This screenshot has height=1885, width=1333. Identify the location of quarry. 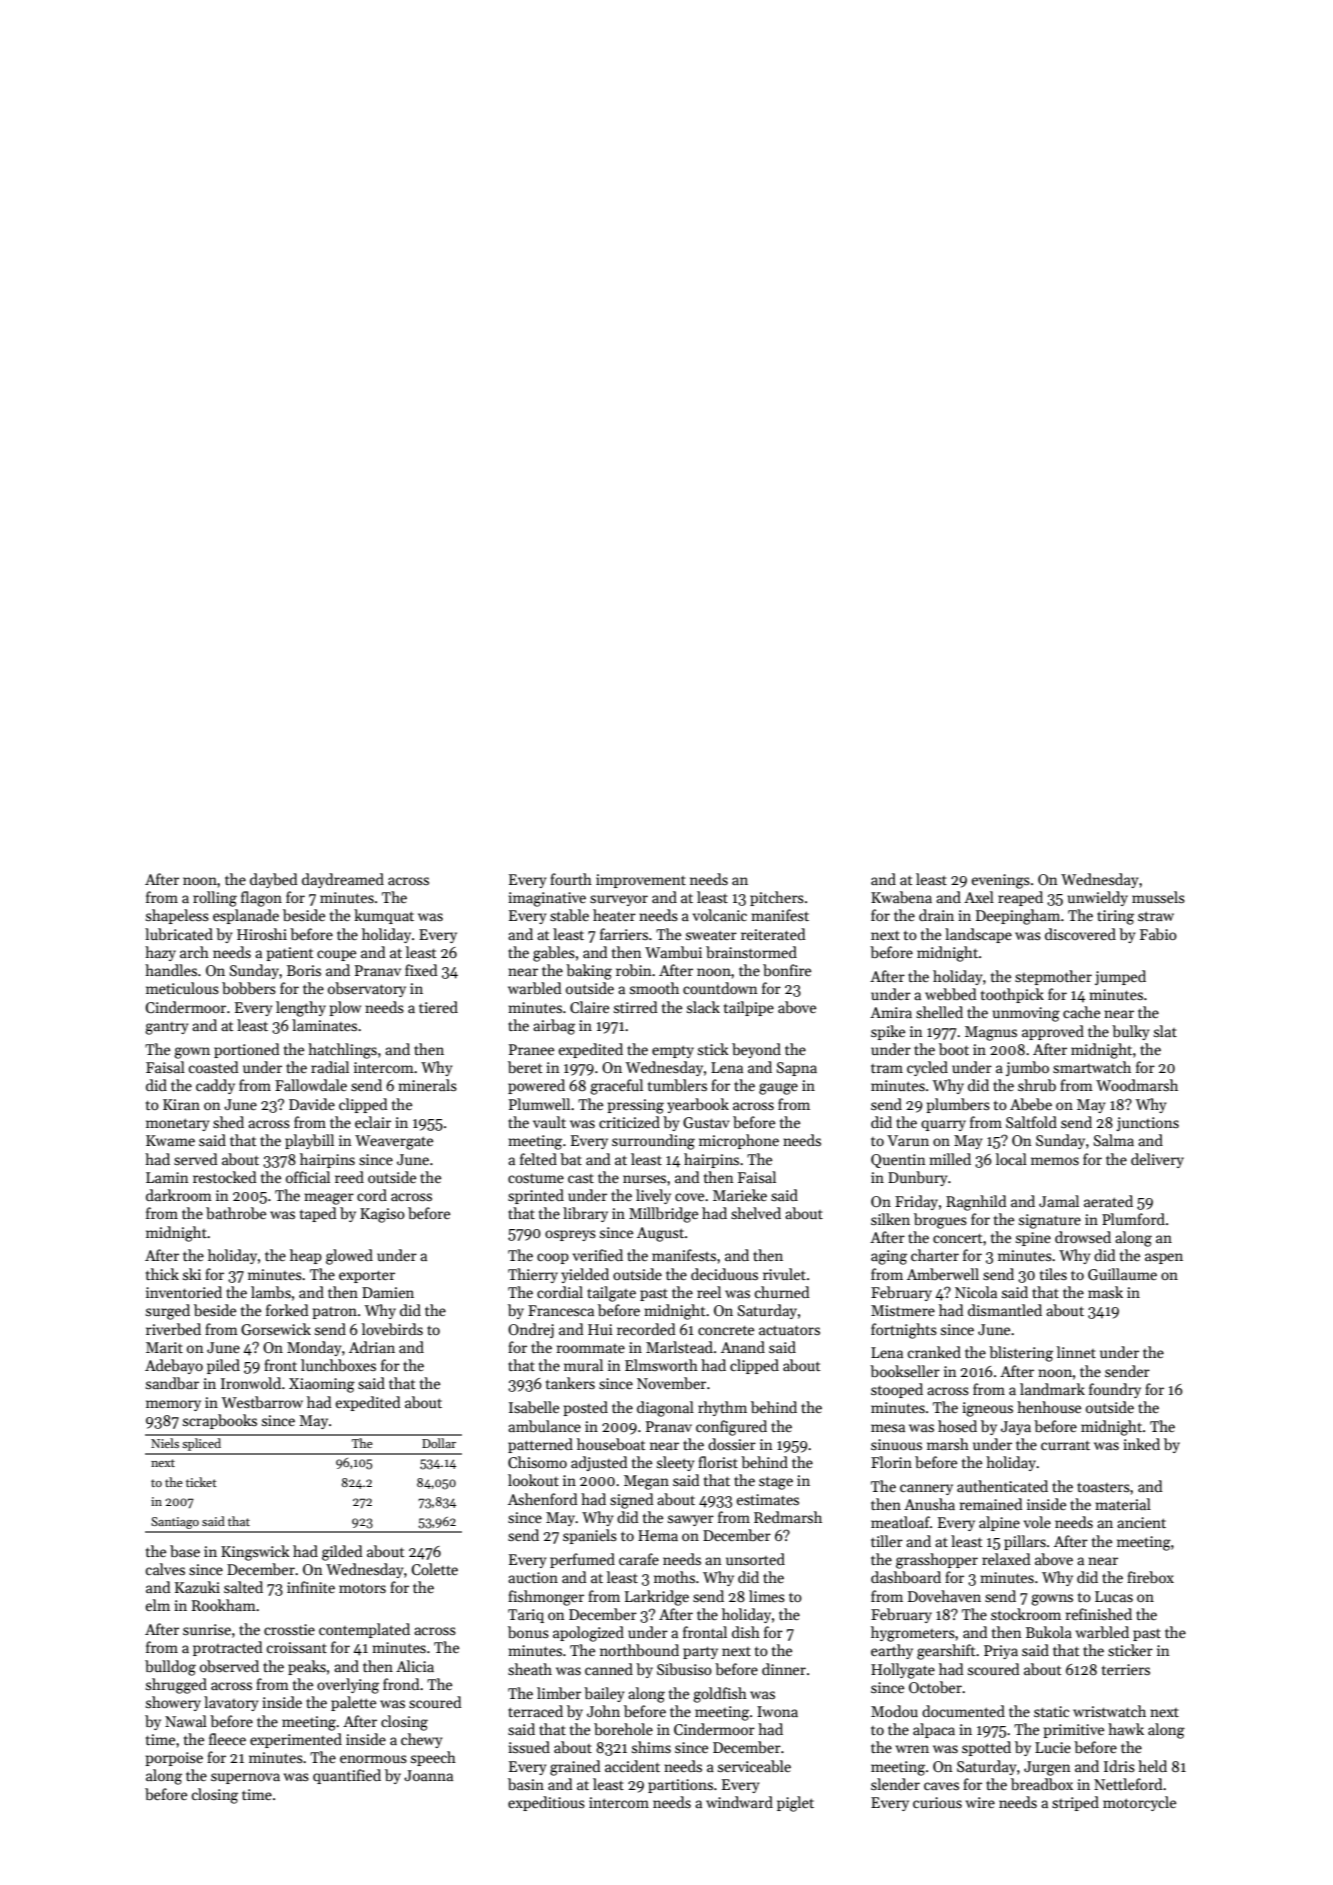
(943, 1125).
